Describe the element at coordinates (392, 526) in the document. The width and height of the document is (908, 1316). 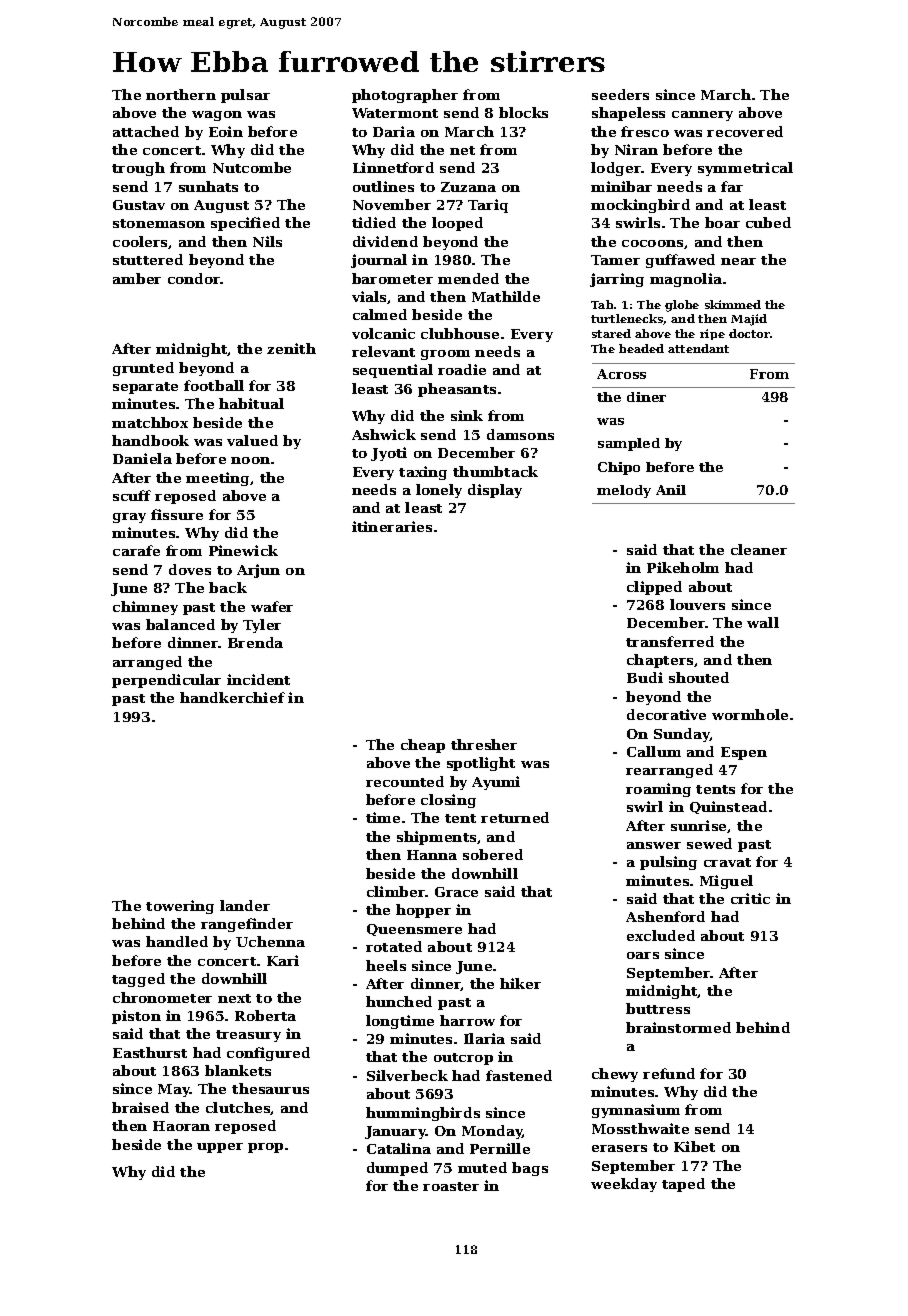
I see `itineraries` at that location.
